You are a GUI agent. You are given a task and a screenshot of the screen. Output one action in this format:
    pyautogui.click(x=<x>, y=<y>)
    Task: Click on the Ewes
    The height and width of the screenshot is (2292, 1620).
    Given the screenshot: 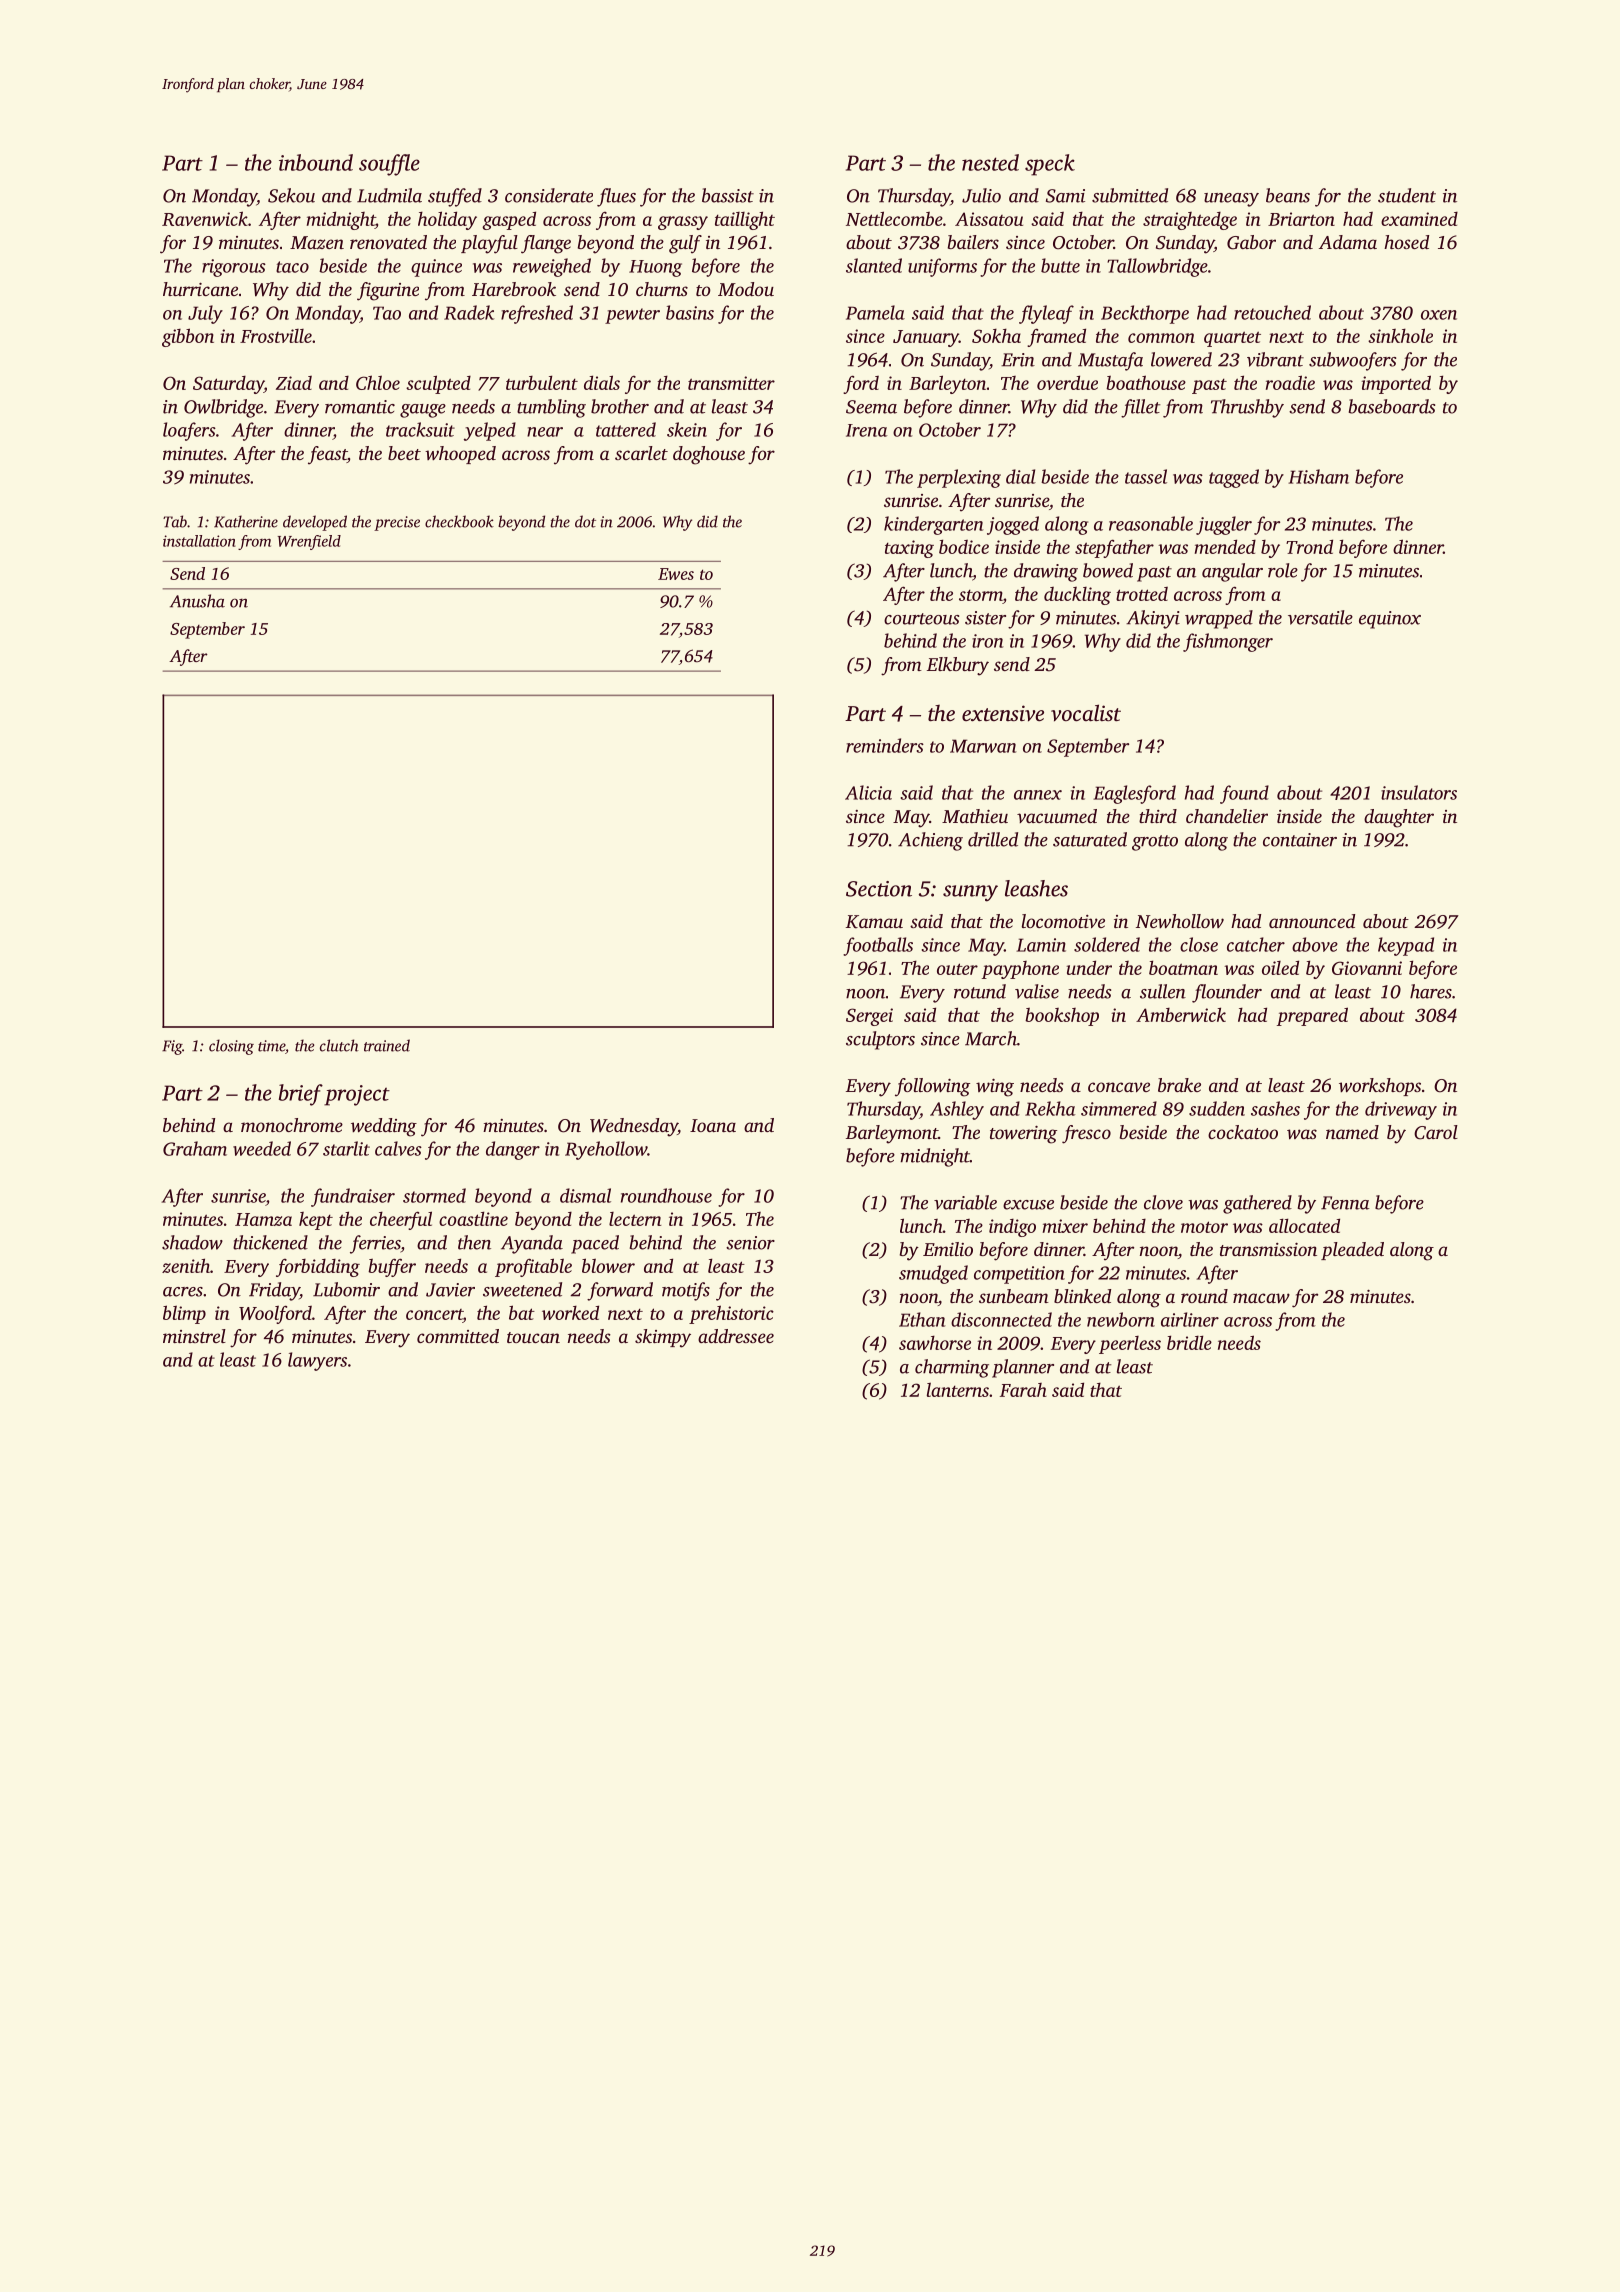 What is the action you would take?
    pyautogui.click(x=676, y=574)
